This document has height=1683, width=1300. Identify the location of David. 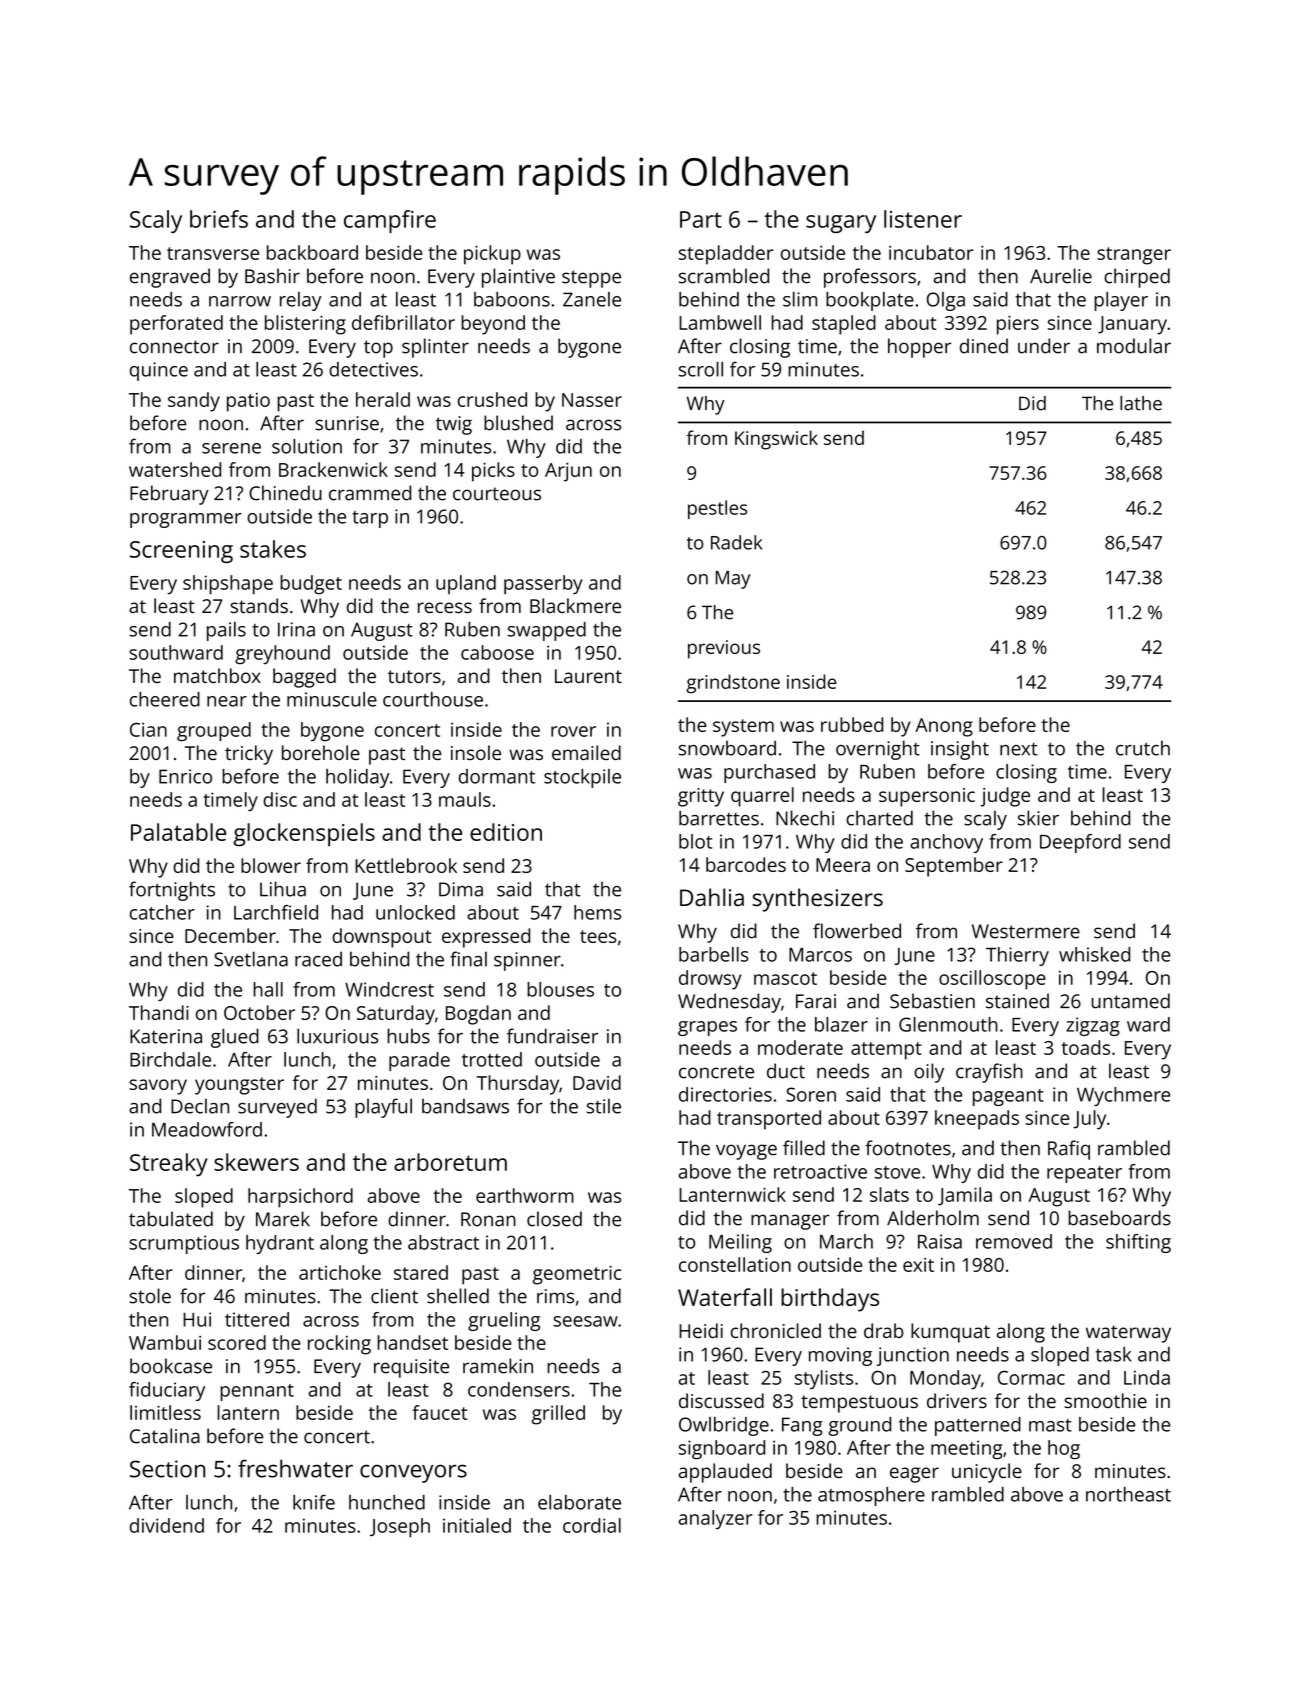
(597, 1082).
